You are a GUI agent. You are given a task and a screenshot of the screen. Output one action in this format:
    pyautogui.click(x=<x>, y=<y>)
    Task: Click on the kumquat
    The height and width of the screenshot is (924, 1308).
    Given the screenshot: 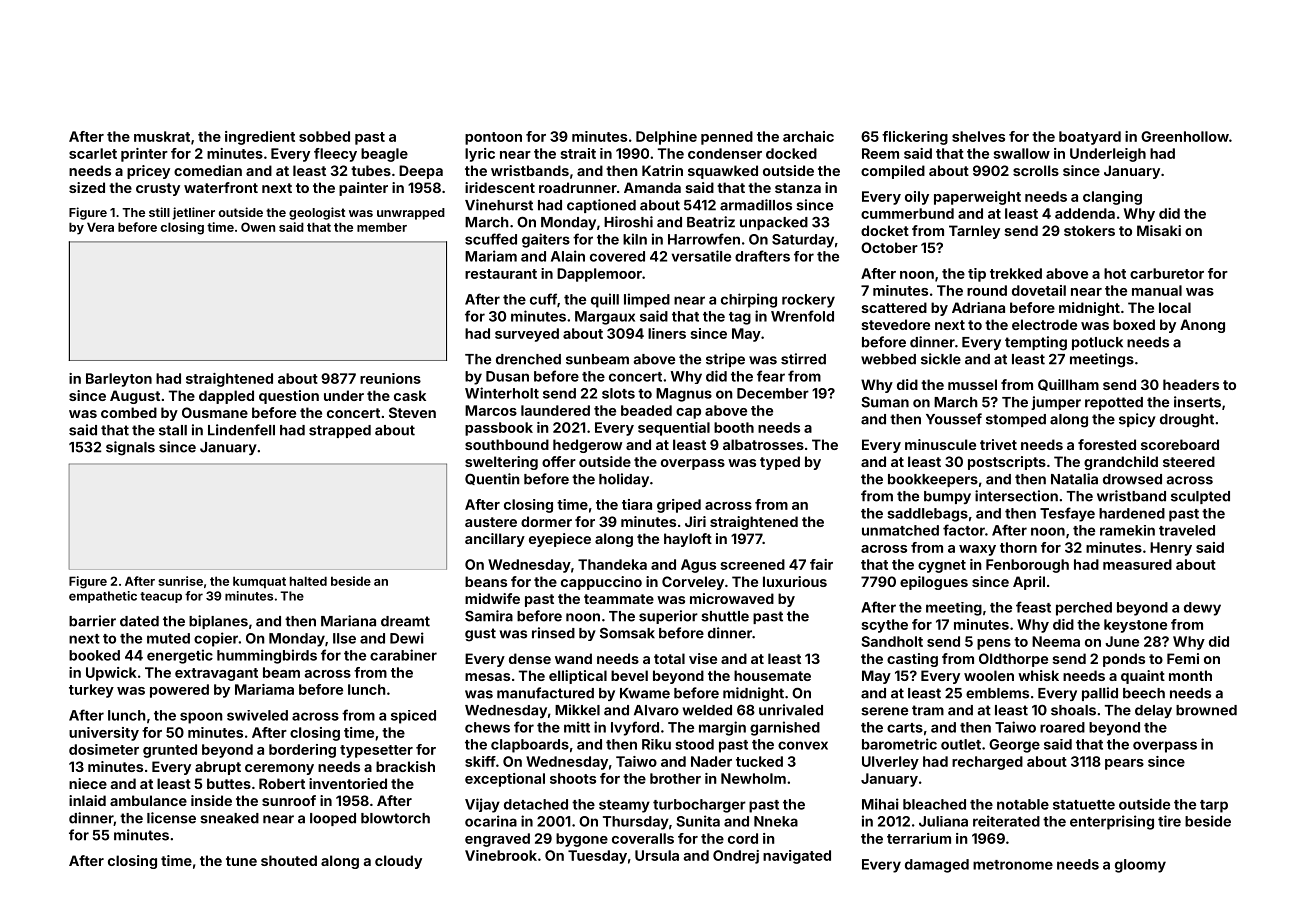 What is the action you would take?
    pyautogui.click(x=259, y=582)
